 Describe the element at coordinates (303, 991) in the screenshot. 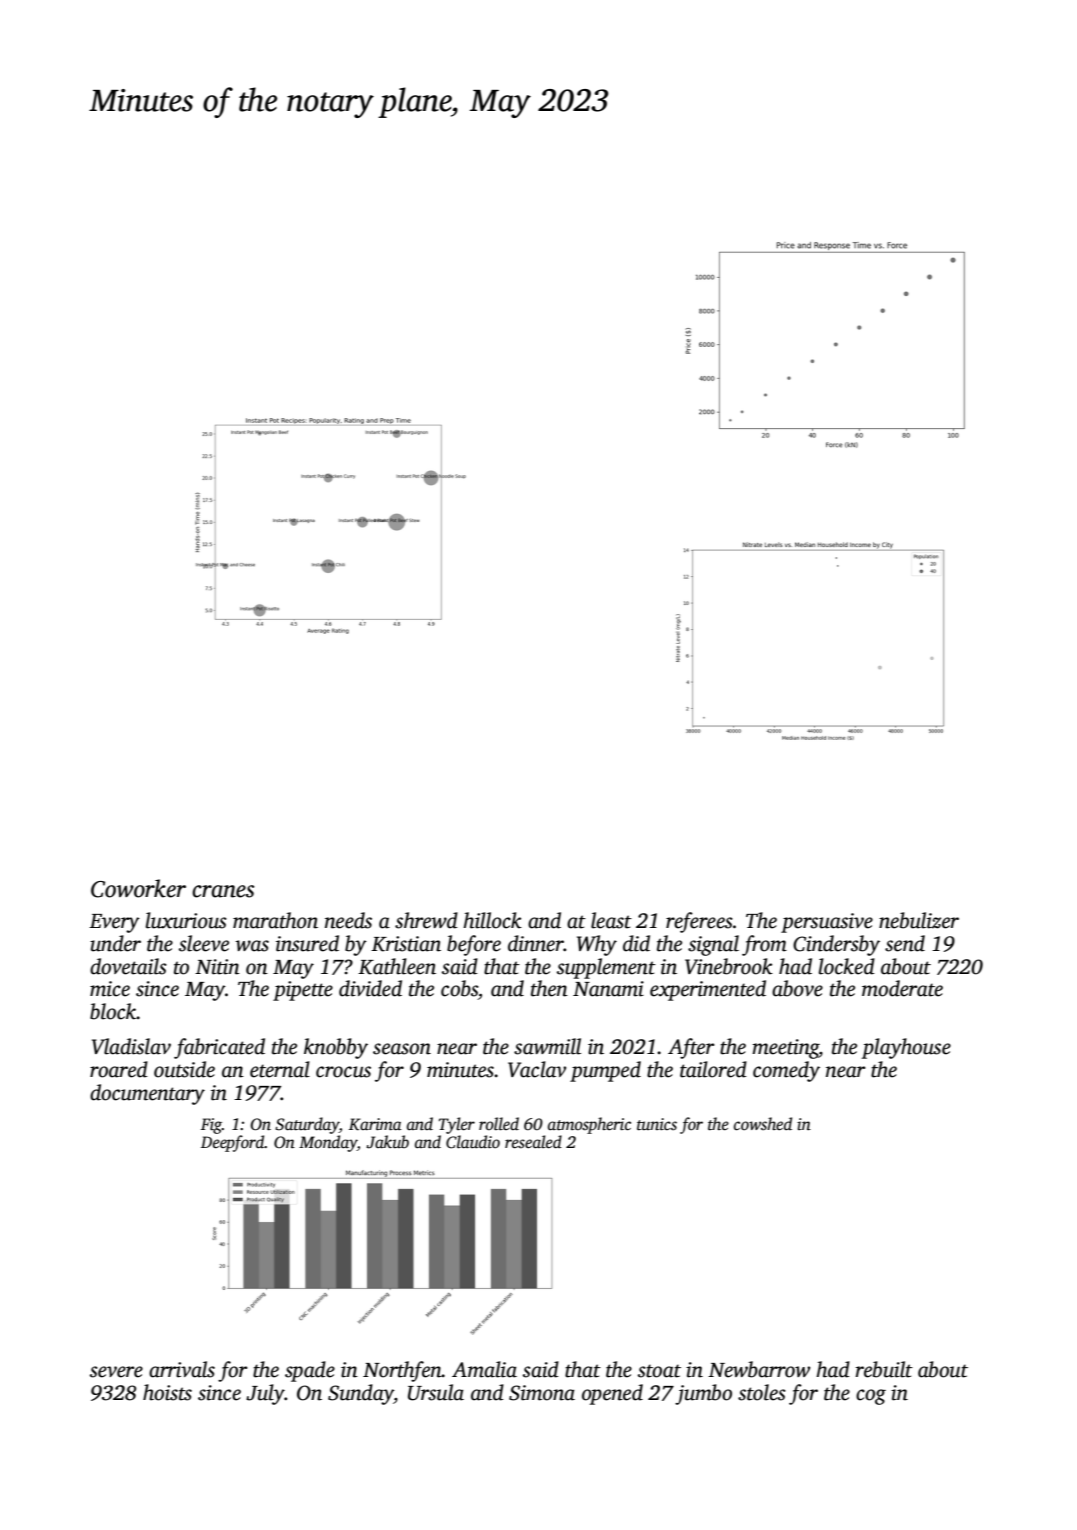

I see `pipette` at that location.
